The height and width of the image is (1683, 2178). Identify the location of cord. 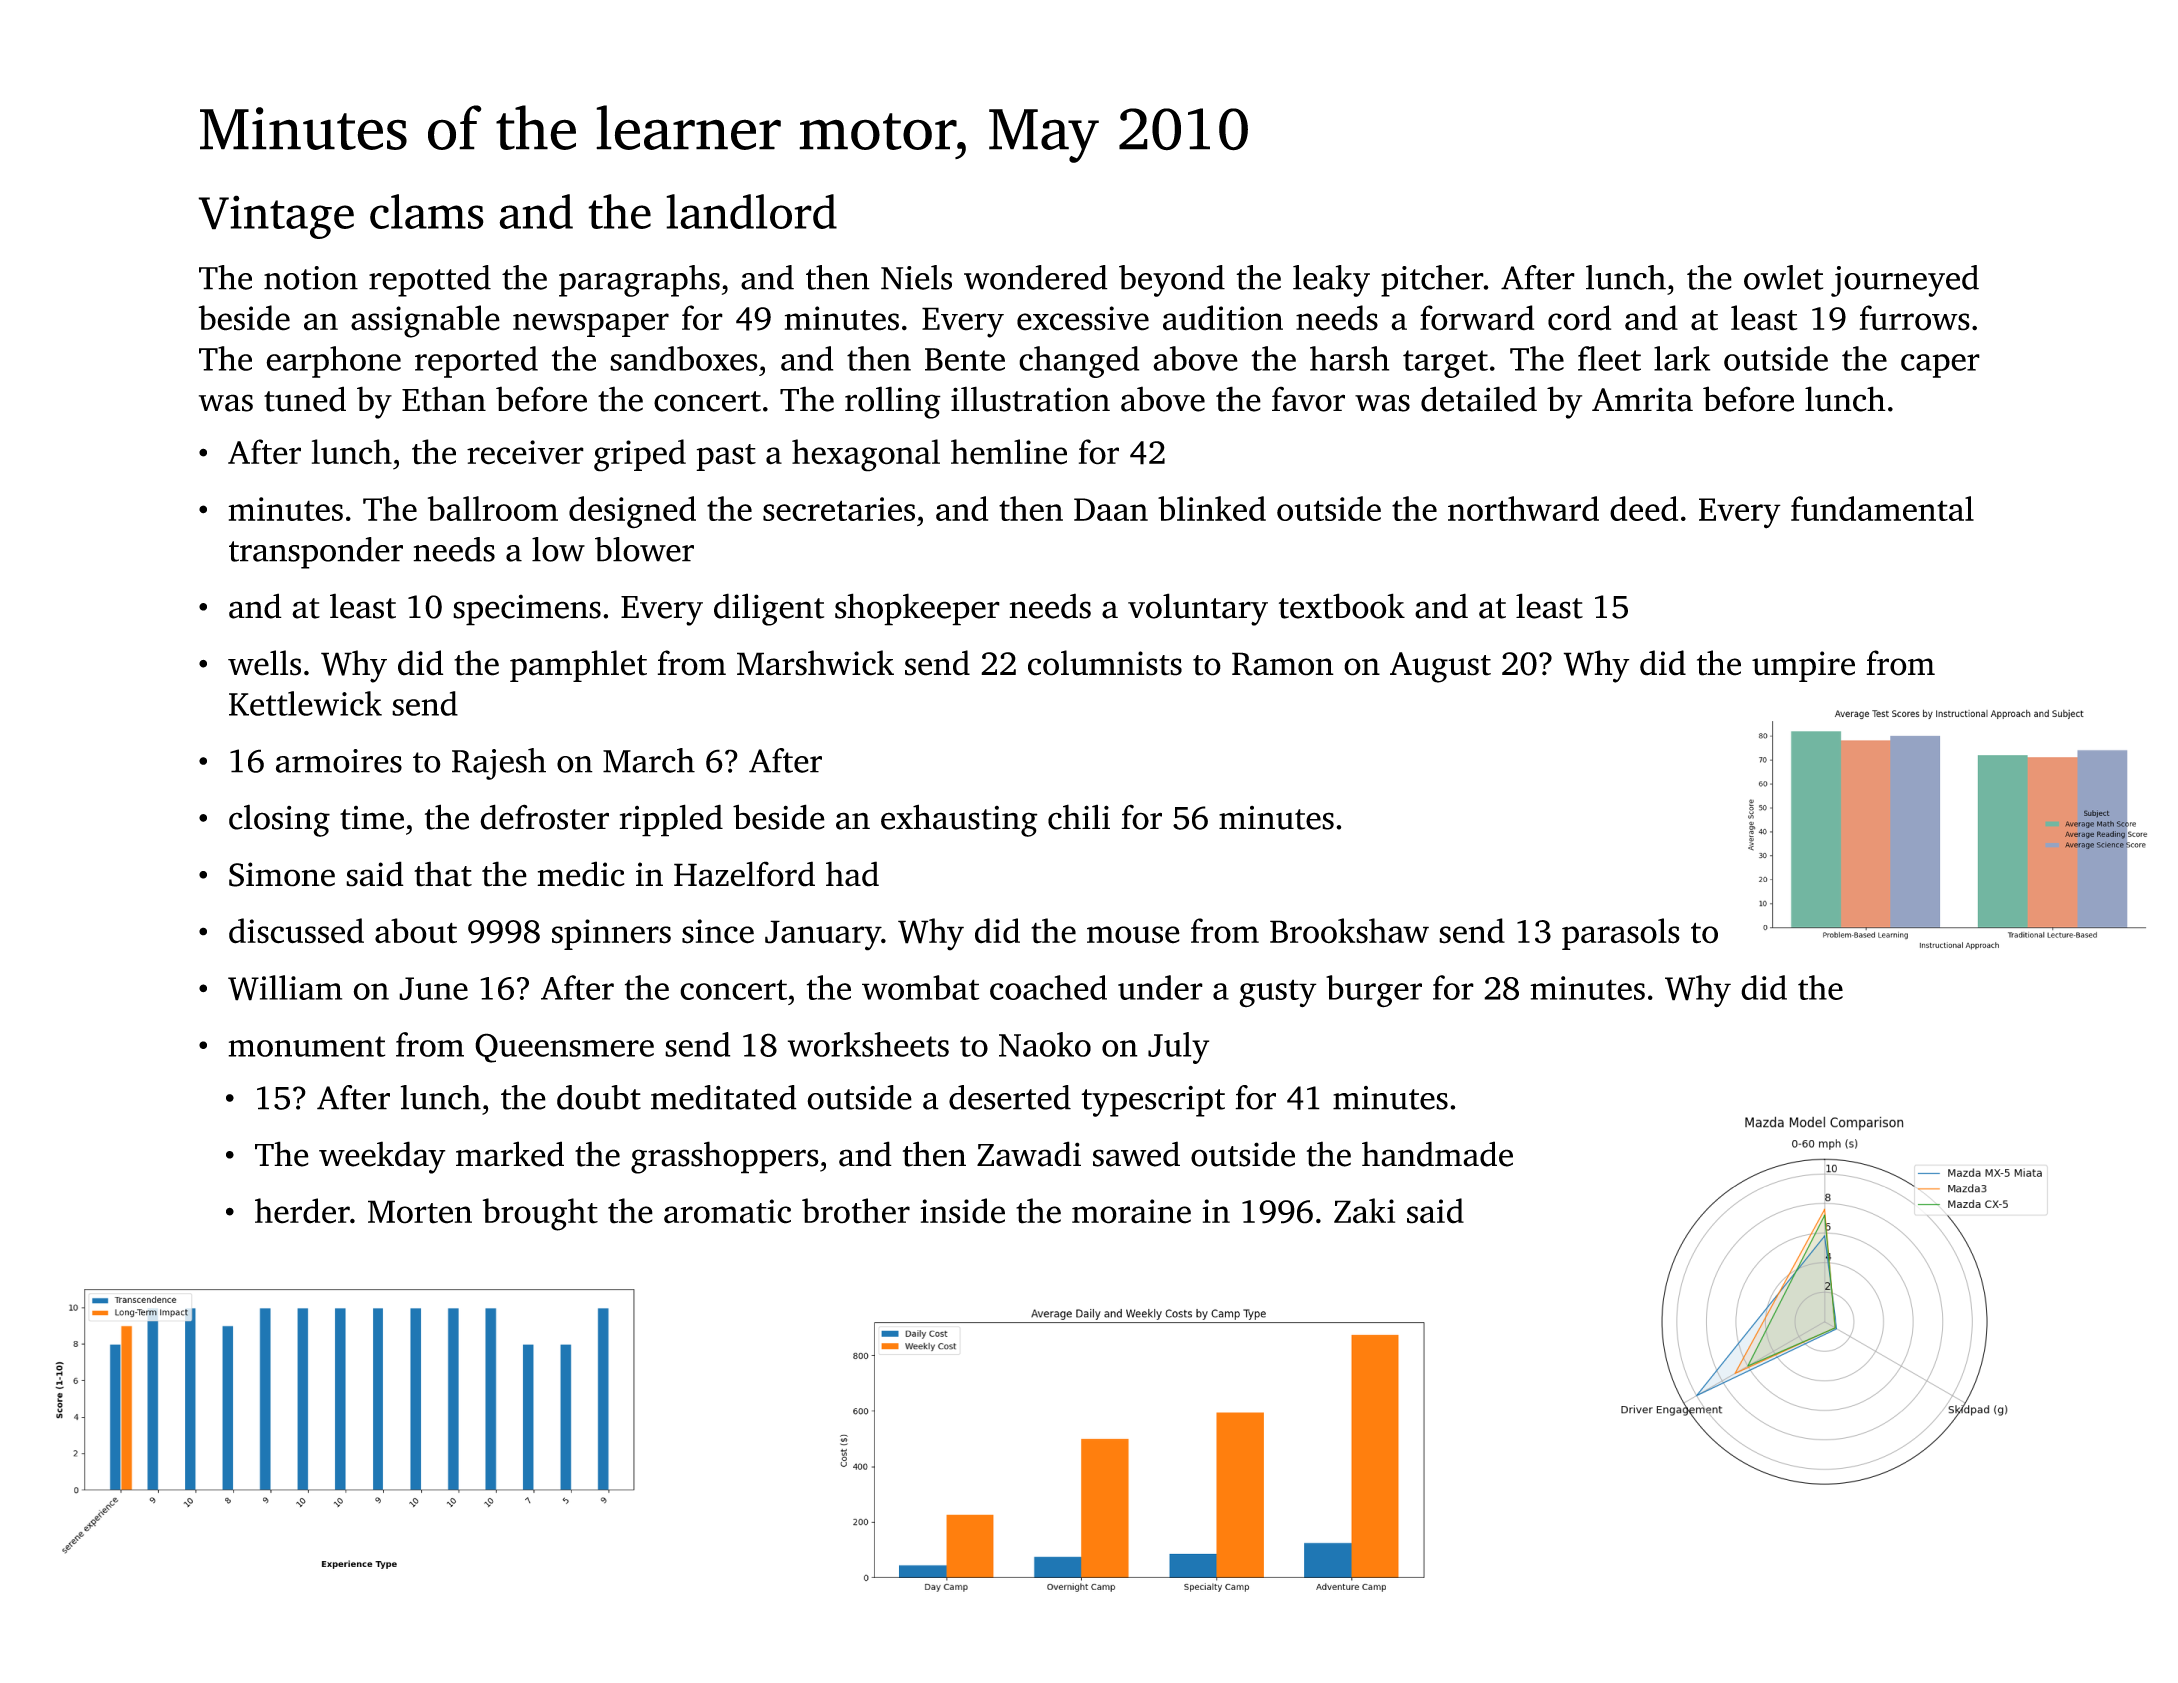
(1579, 318).
